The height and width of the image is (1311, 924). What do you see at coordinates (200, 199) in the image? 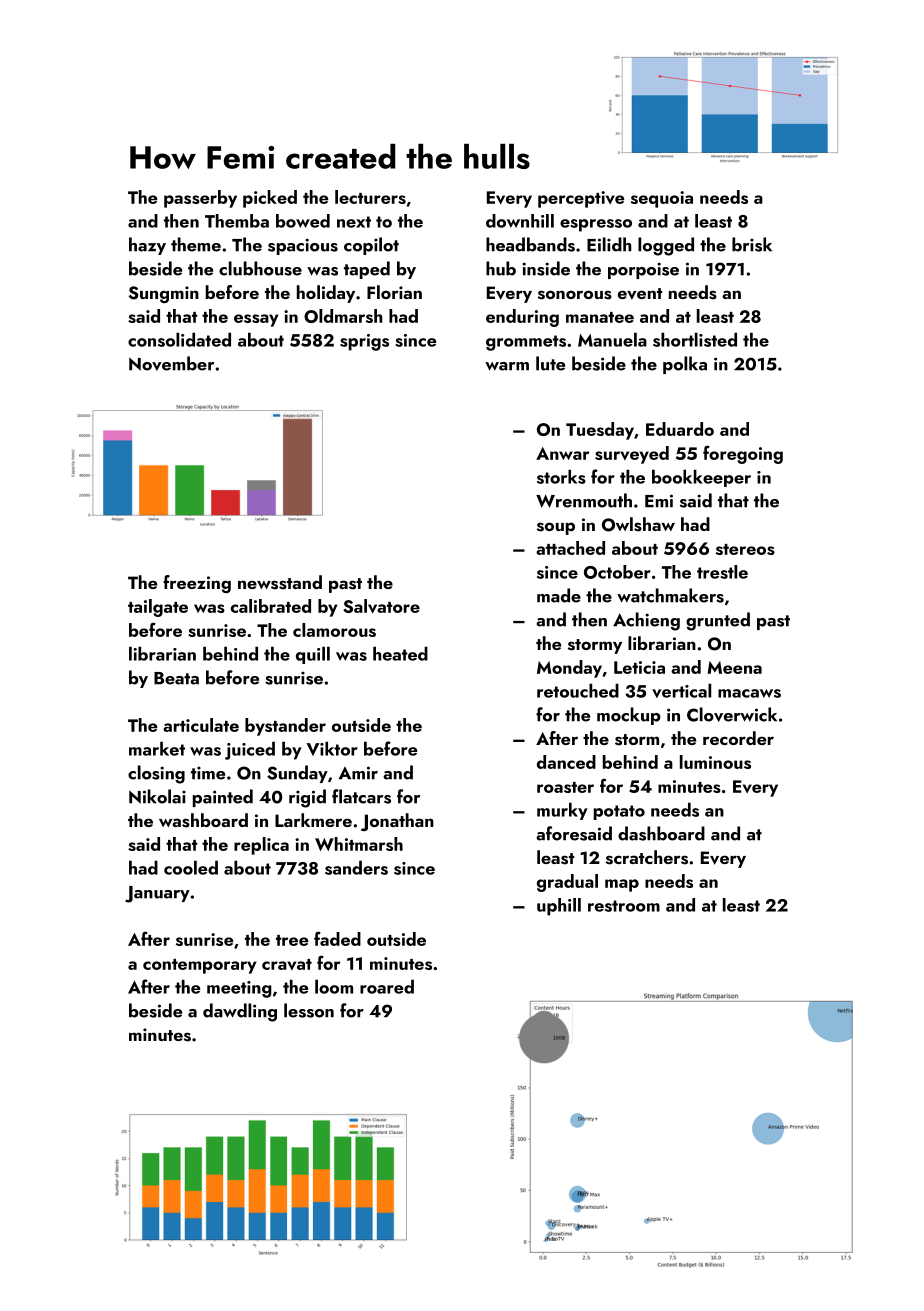
I see `passerby` at bounding box center [200, 199].
